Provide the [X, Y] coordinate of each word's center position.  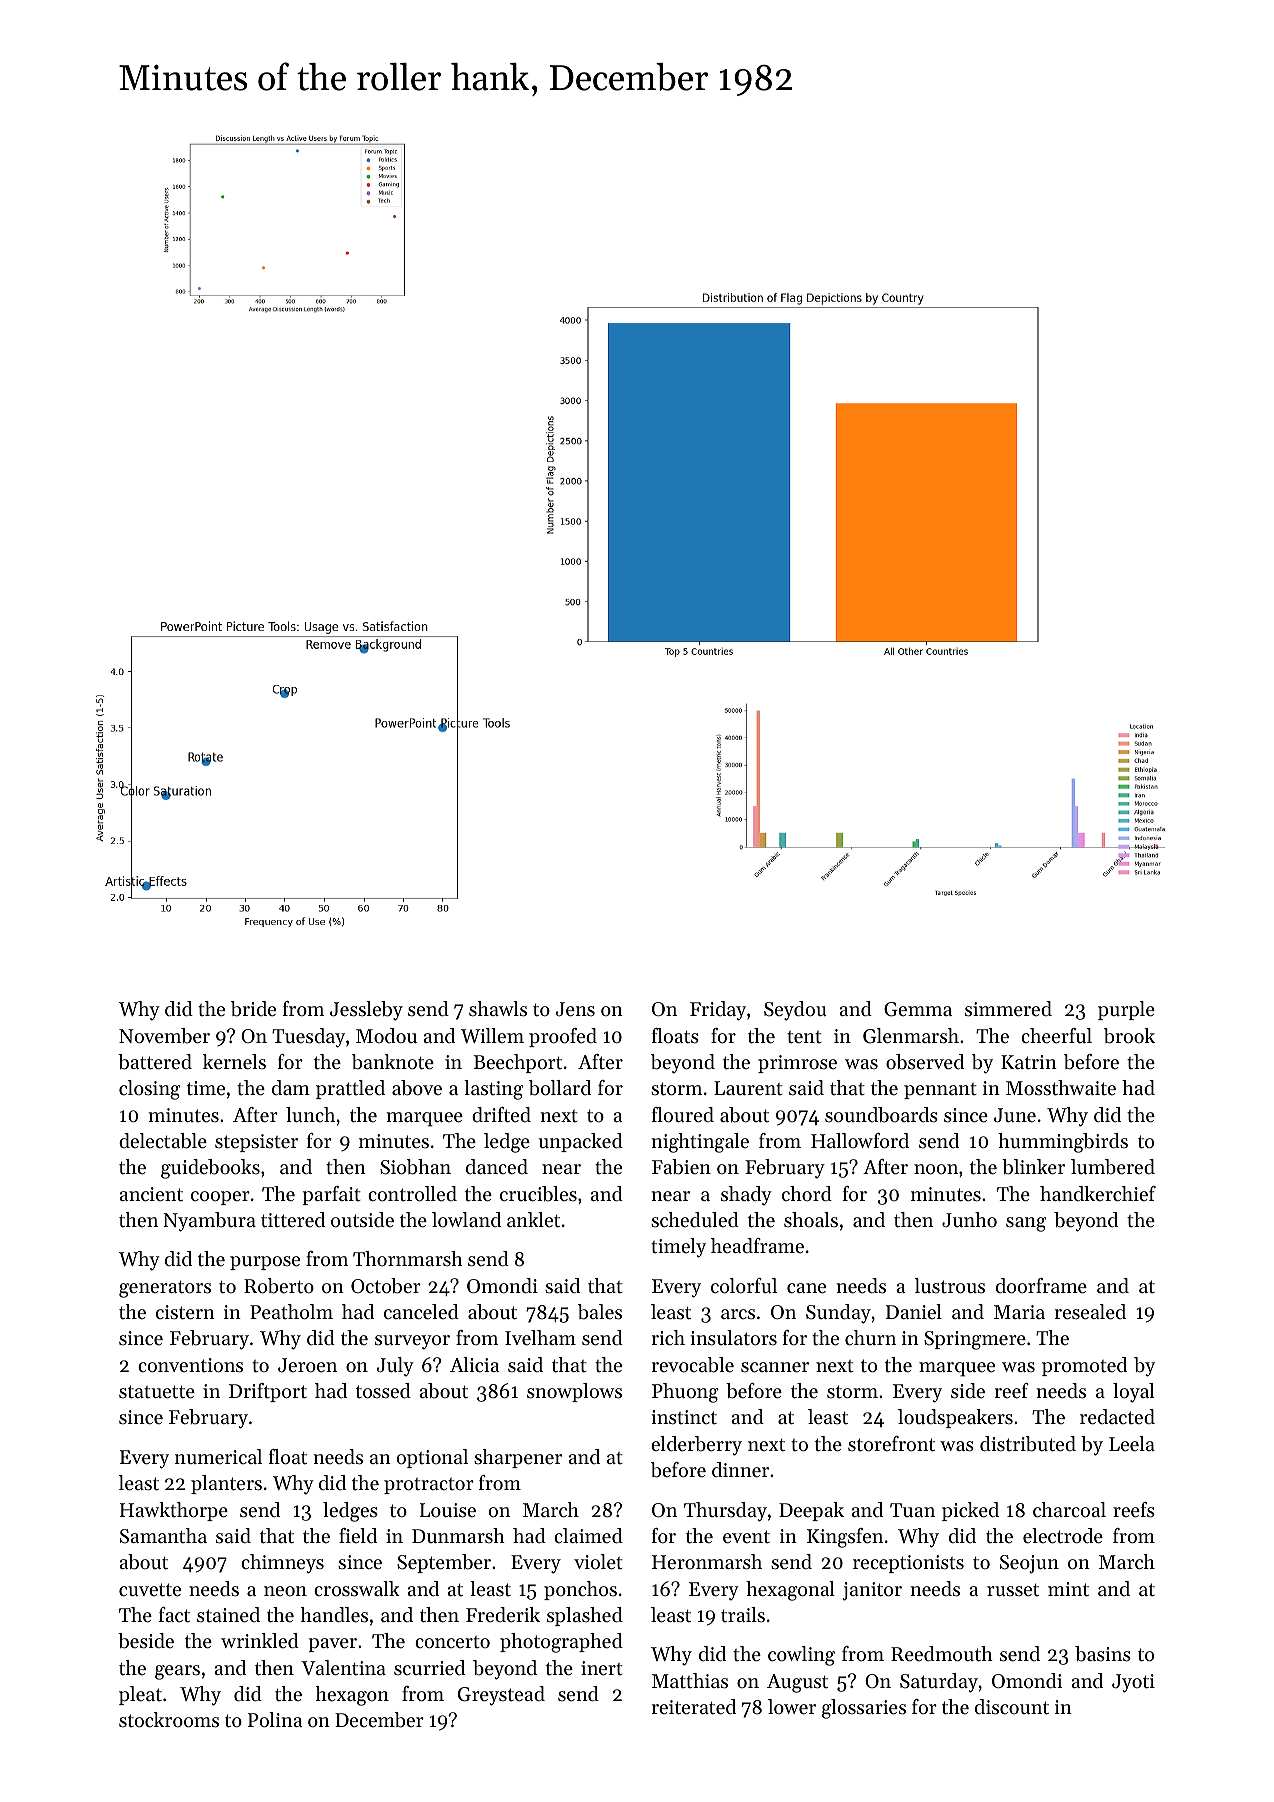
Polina [275, 1719]
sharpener [518, 1458]
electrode [1063, 1536]
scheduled [695, 1220]
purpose [265, 1263]
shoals [811, 1220]
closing [149, 1090]
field [358, 1535]
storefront [891, 1444]
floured [683, 1115]
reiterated [694, 1707]
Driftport [268, 1392]
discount [1012, 1707]
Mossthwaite [1061, 1088]
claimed [588, 1535]
